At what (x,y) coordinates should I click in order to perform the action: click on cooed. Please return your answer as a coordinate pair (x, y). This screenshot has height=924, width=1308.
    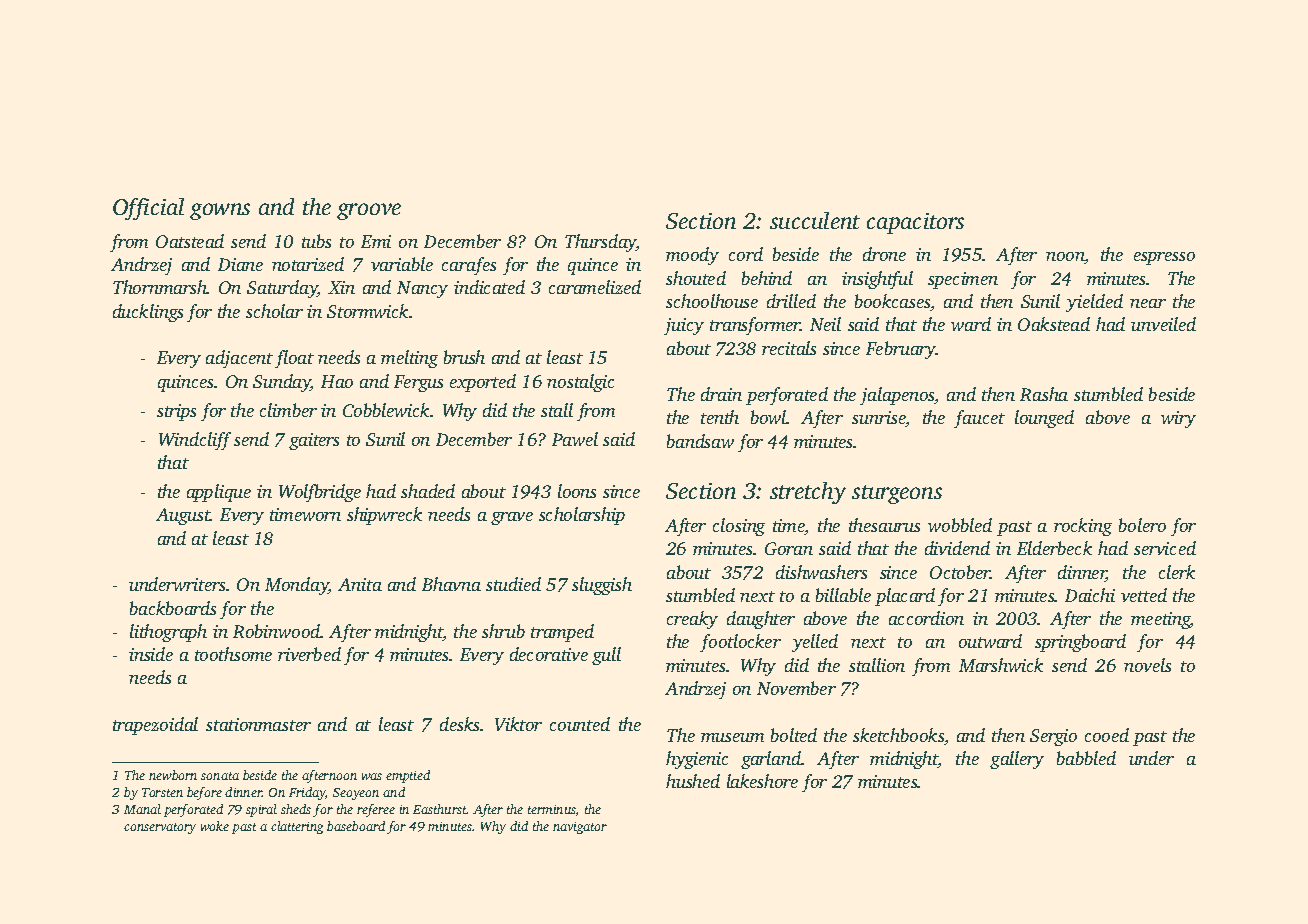
    Looking at the image, I should click on (1107, 735).
